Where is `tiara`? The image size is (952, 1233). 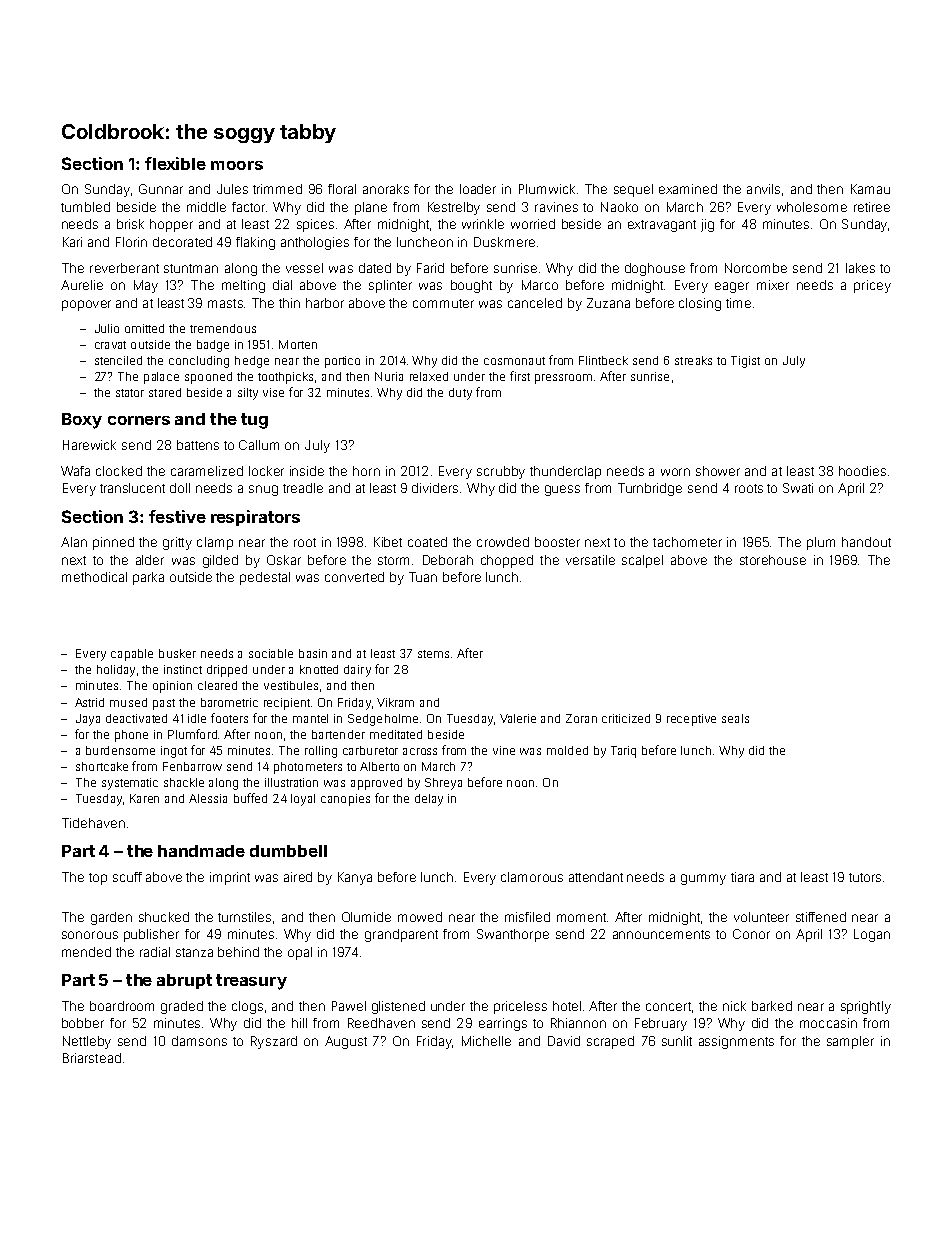 tiara is located at coordinates (742, 877).
